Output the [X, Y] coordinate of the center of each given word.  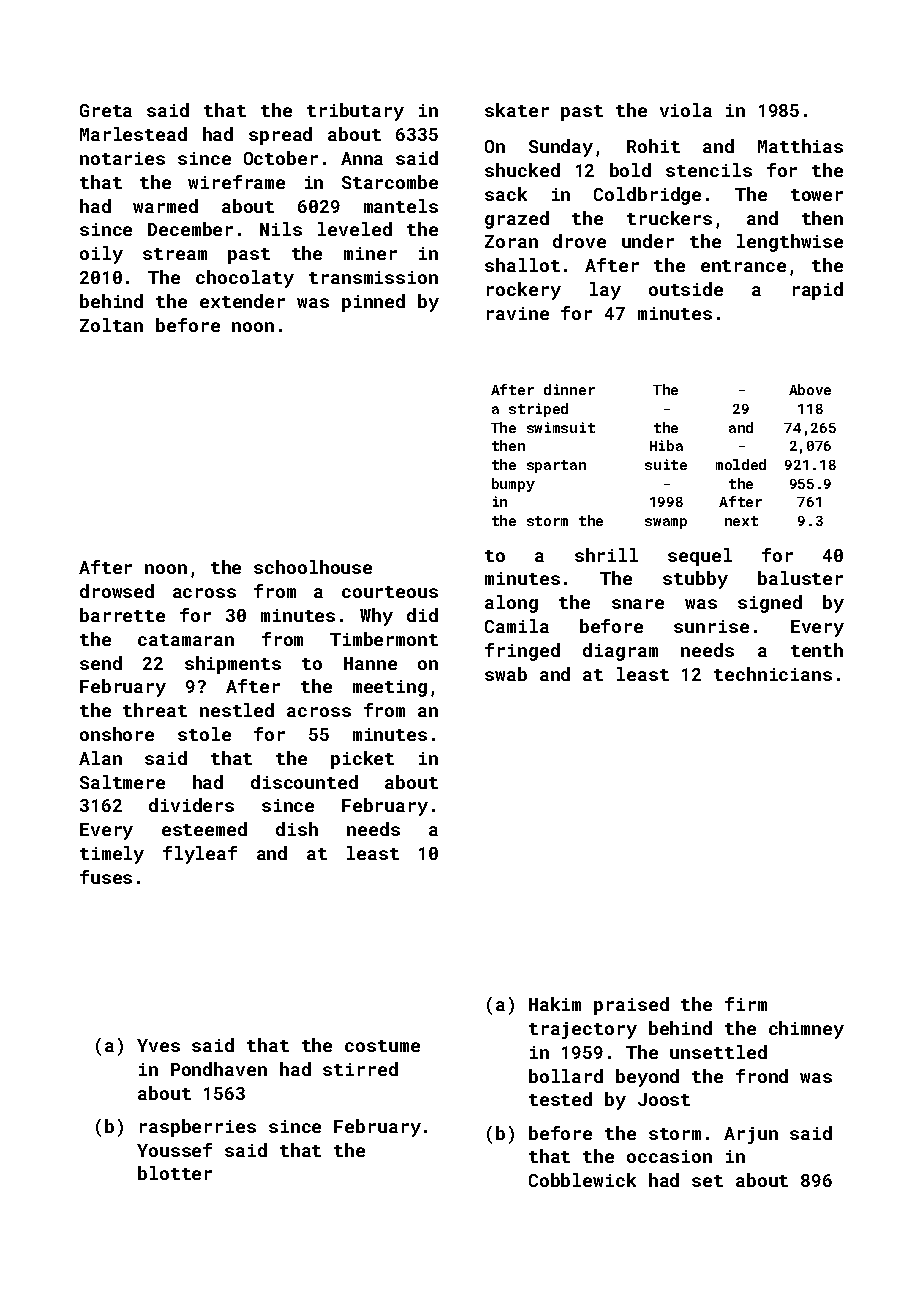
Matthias [800, 146]
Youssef [174, 1150]
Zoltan [111, 325]
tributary [355, 112]
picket [362, 760]
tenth [817, 650]
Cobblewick [582, 1180]
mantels [401, 206]
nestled [237, 710]
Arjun [751, 1135]
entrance [743, 266]
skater [517, 110]
